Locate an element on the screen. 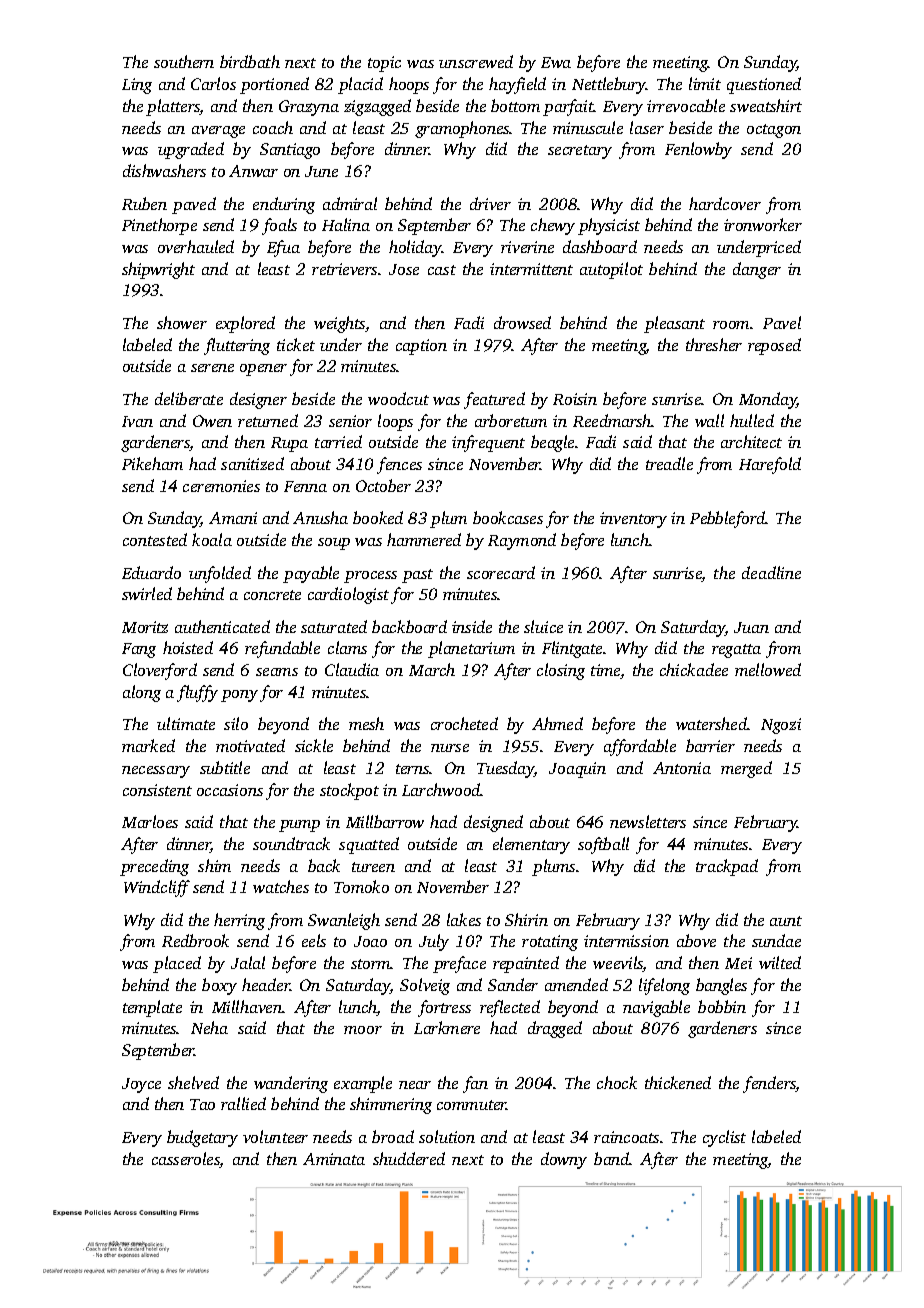 This screenshot has width=924, height=1308. topic is located at coordinates (384, 64).
